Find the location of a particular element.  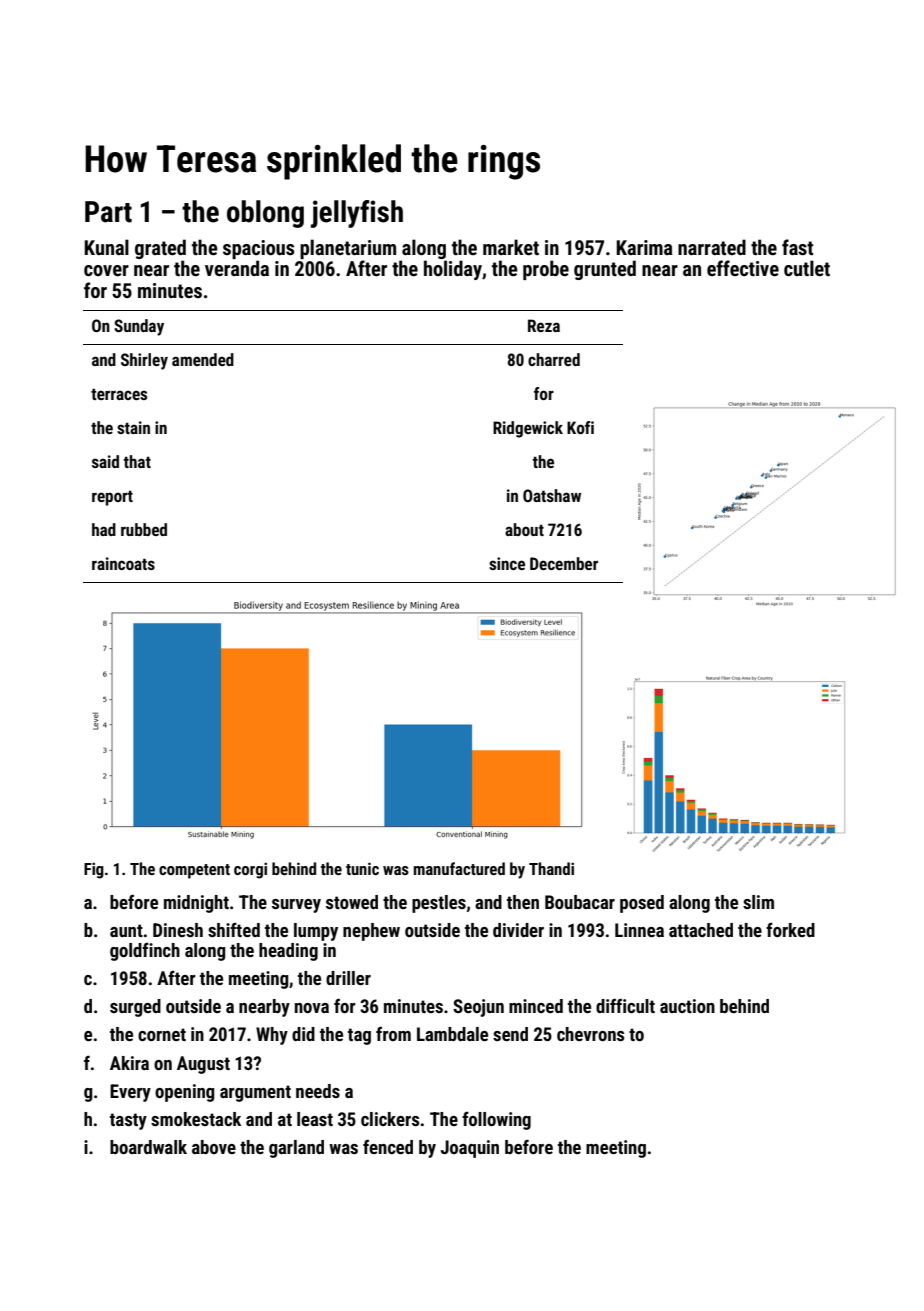

boardwalk is located at coordinates (148, 1147).
